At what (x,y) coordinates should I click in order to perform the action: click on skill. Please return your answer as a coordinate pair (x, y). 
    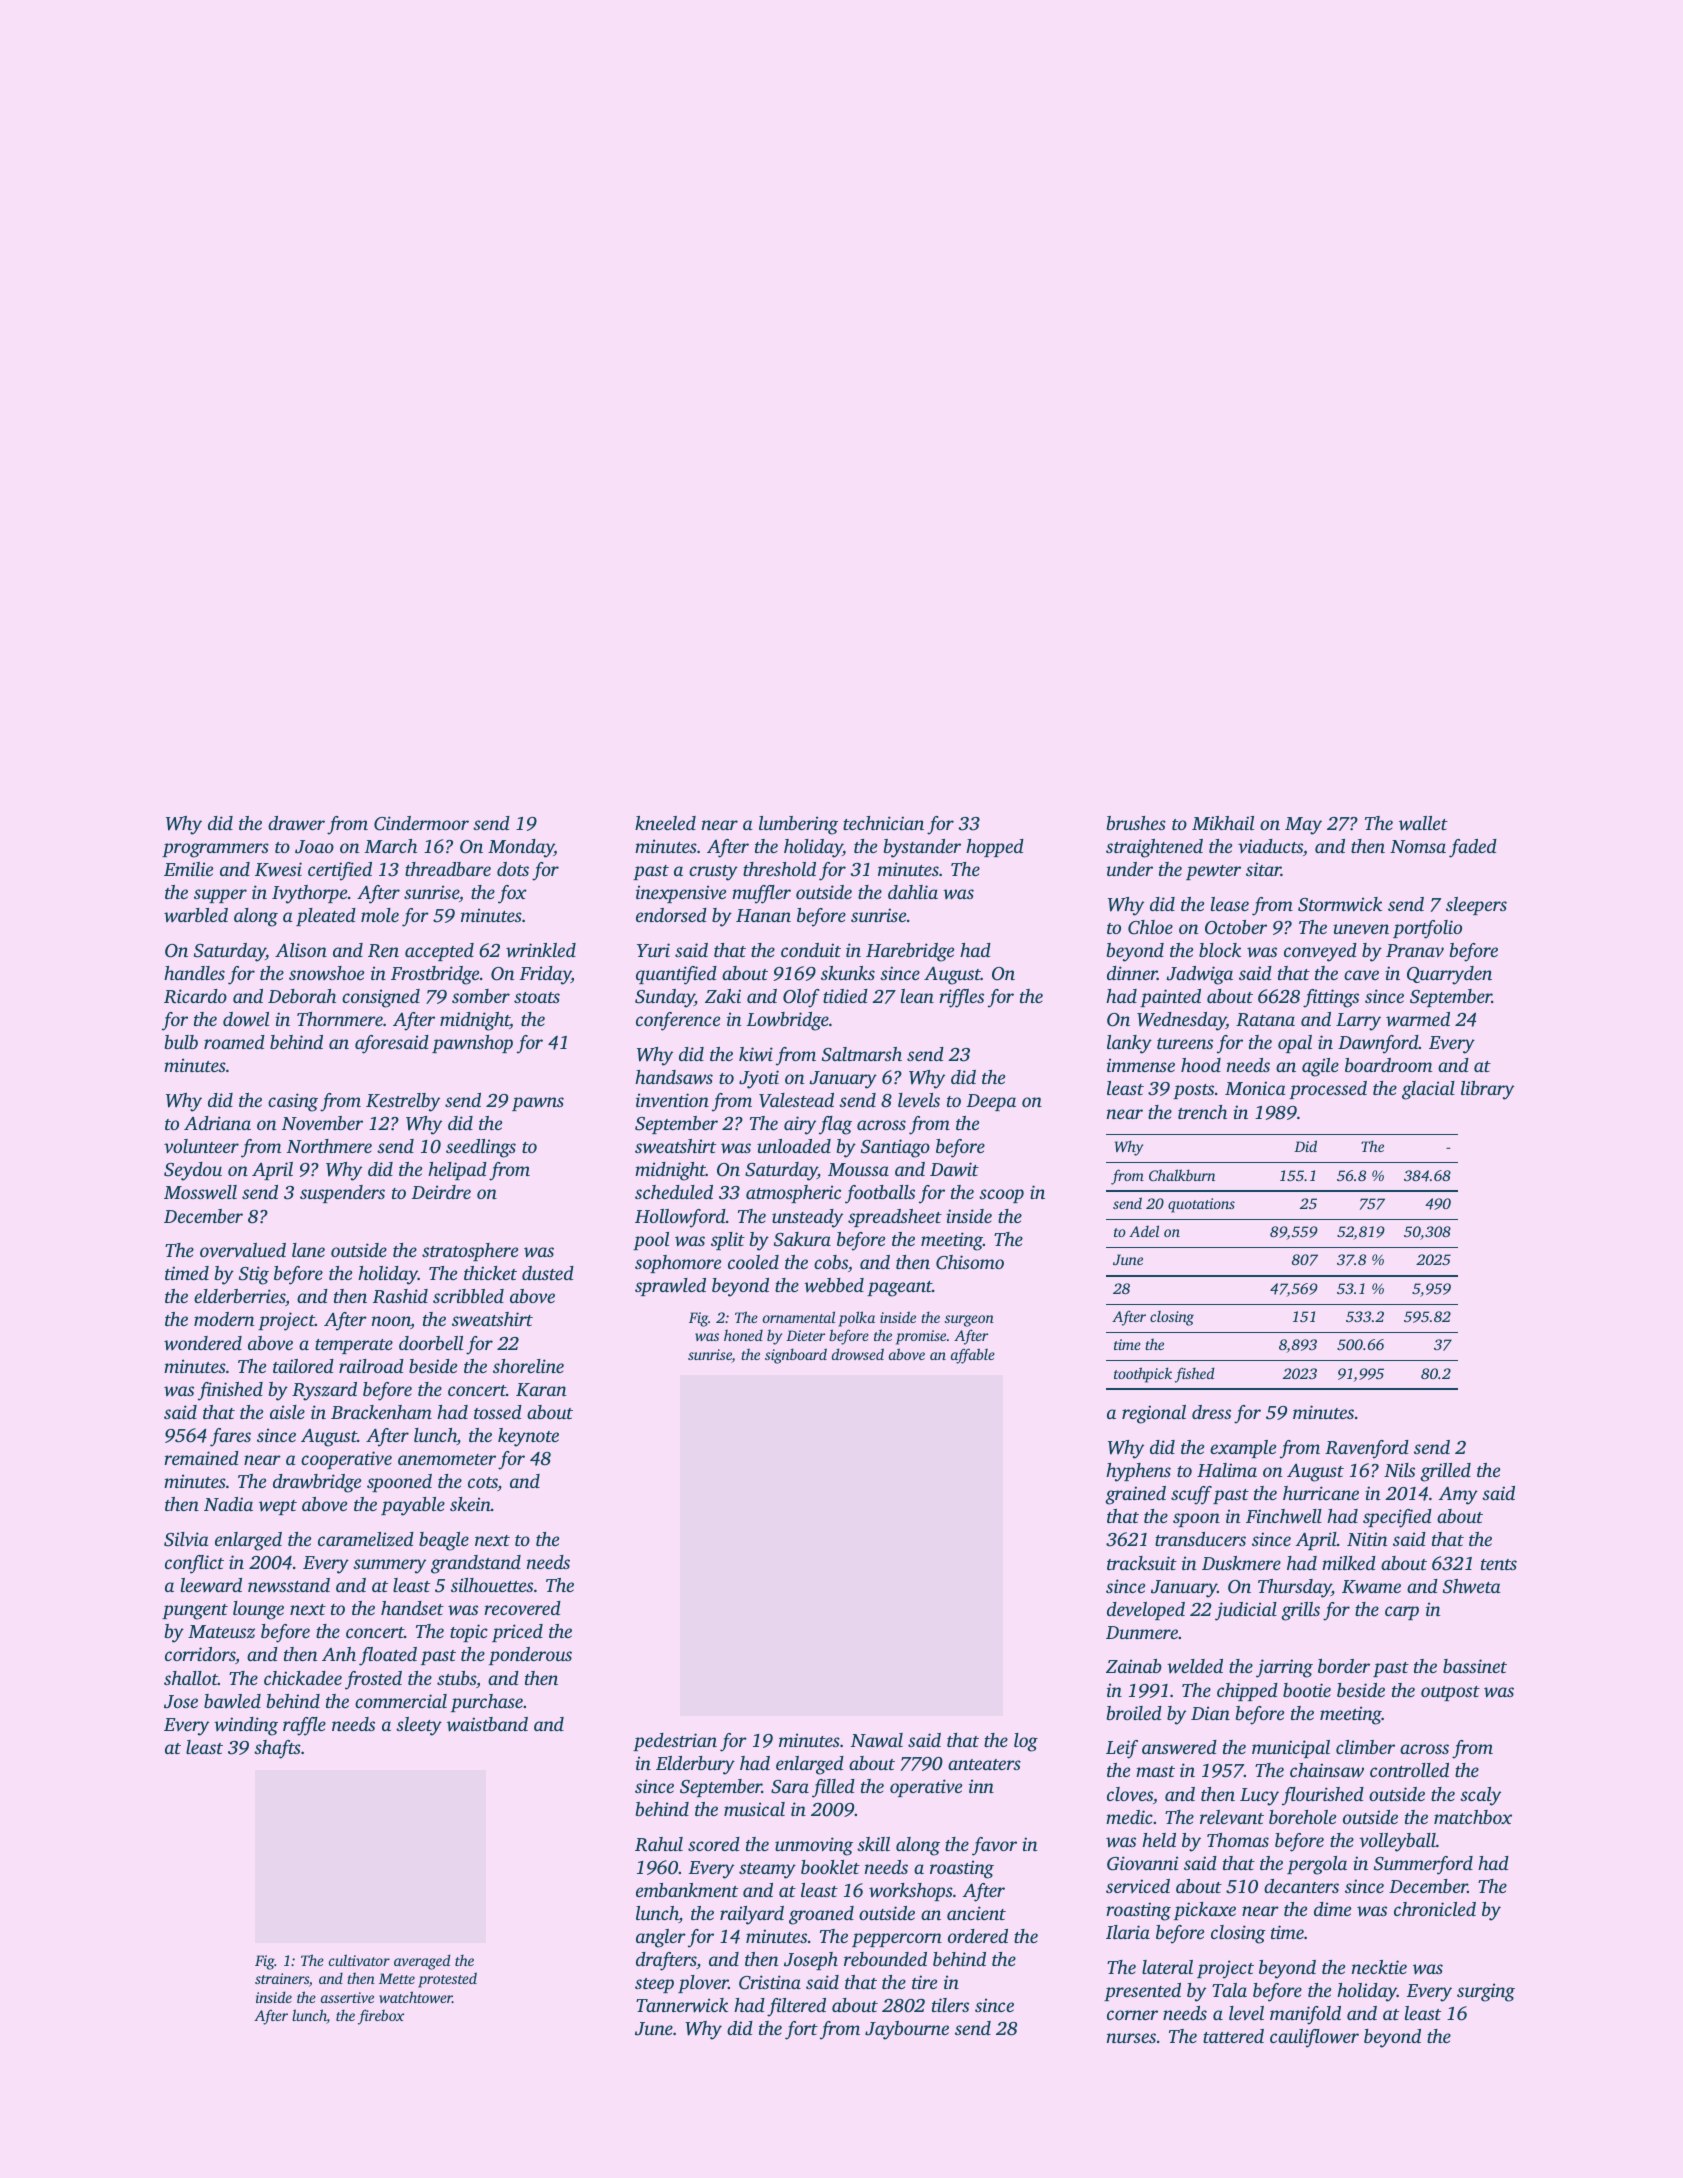
    Looking at the image, I should click on (873, 1844).
